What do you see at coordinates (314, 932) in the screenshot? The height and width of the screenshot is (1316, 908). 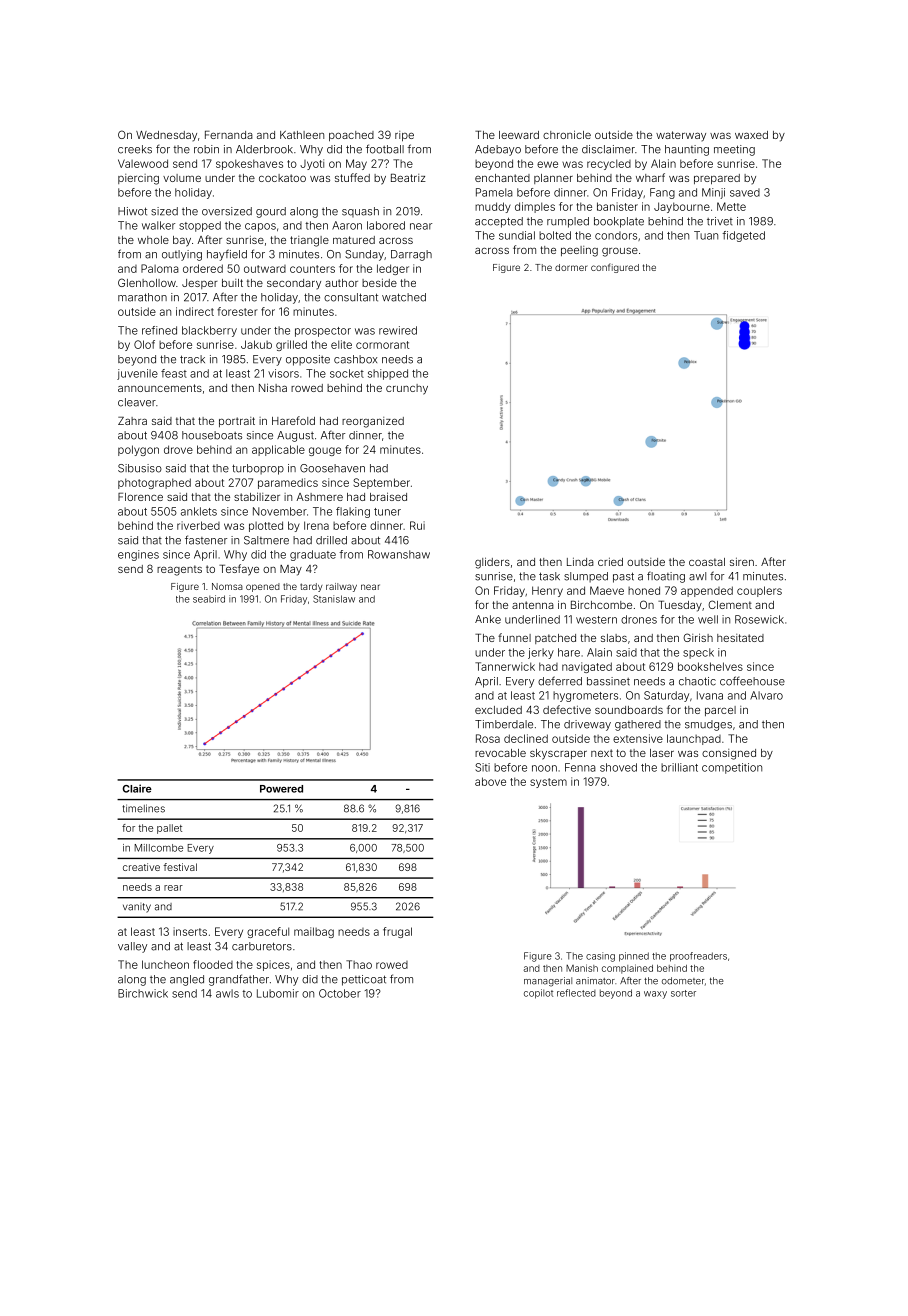 I see `mailbag` at bounding box center [314, 932].
